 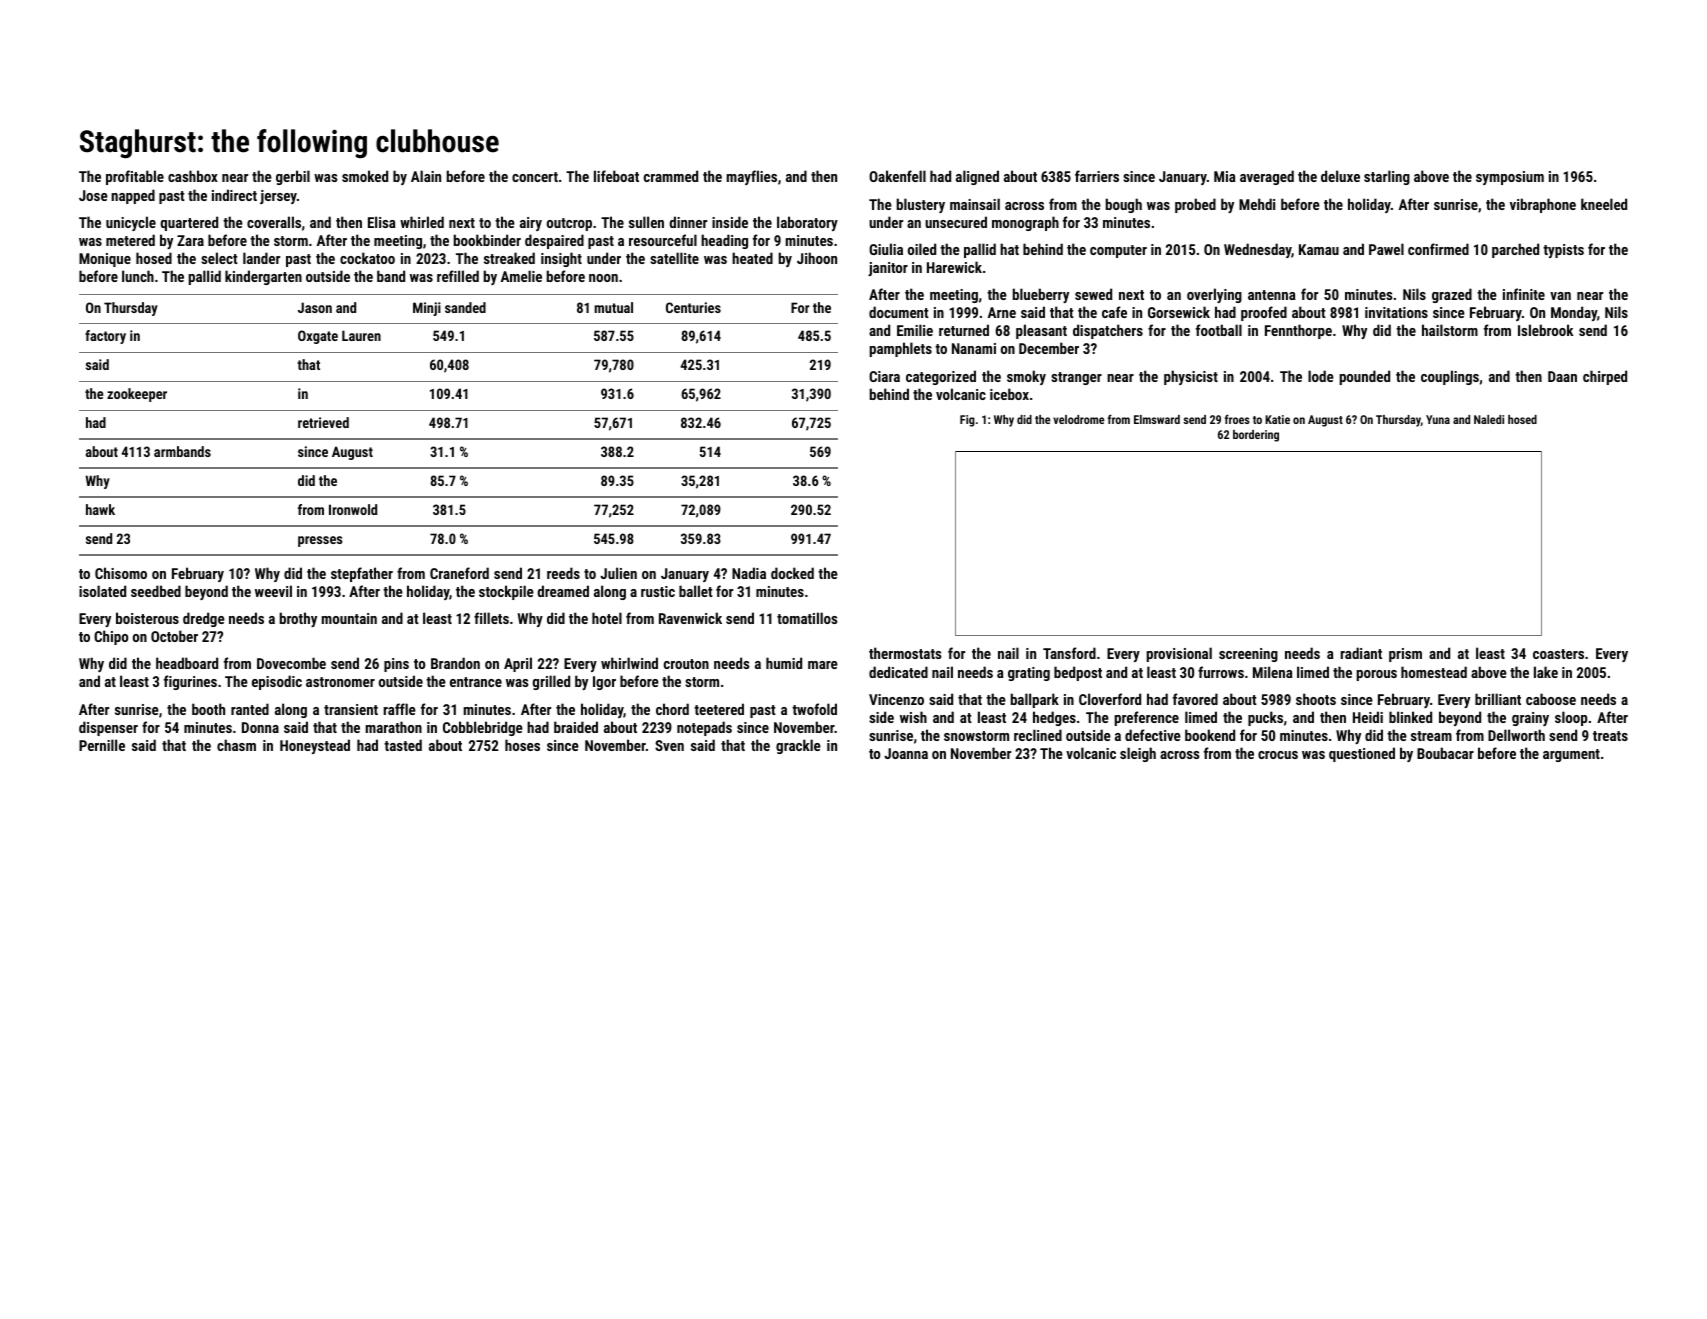 What do you see at coordinates (323, 422) in the document?
I see `retrieved` at bounding box center [323, 422].
